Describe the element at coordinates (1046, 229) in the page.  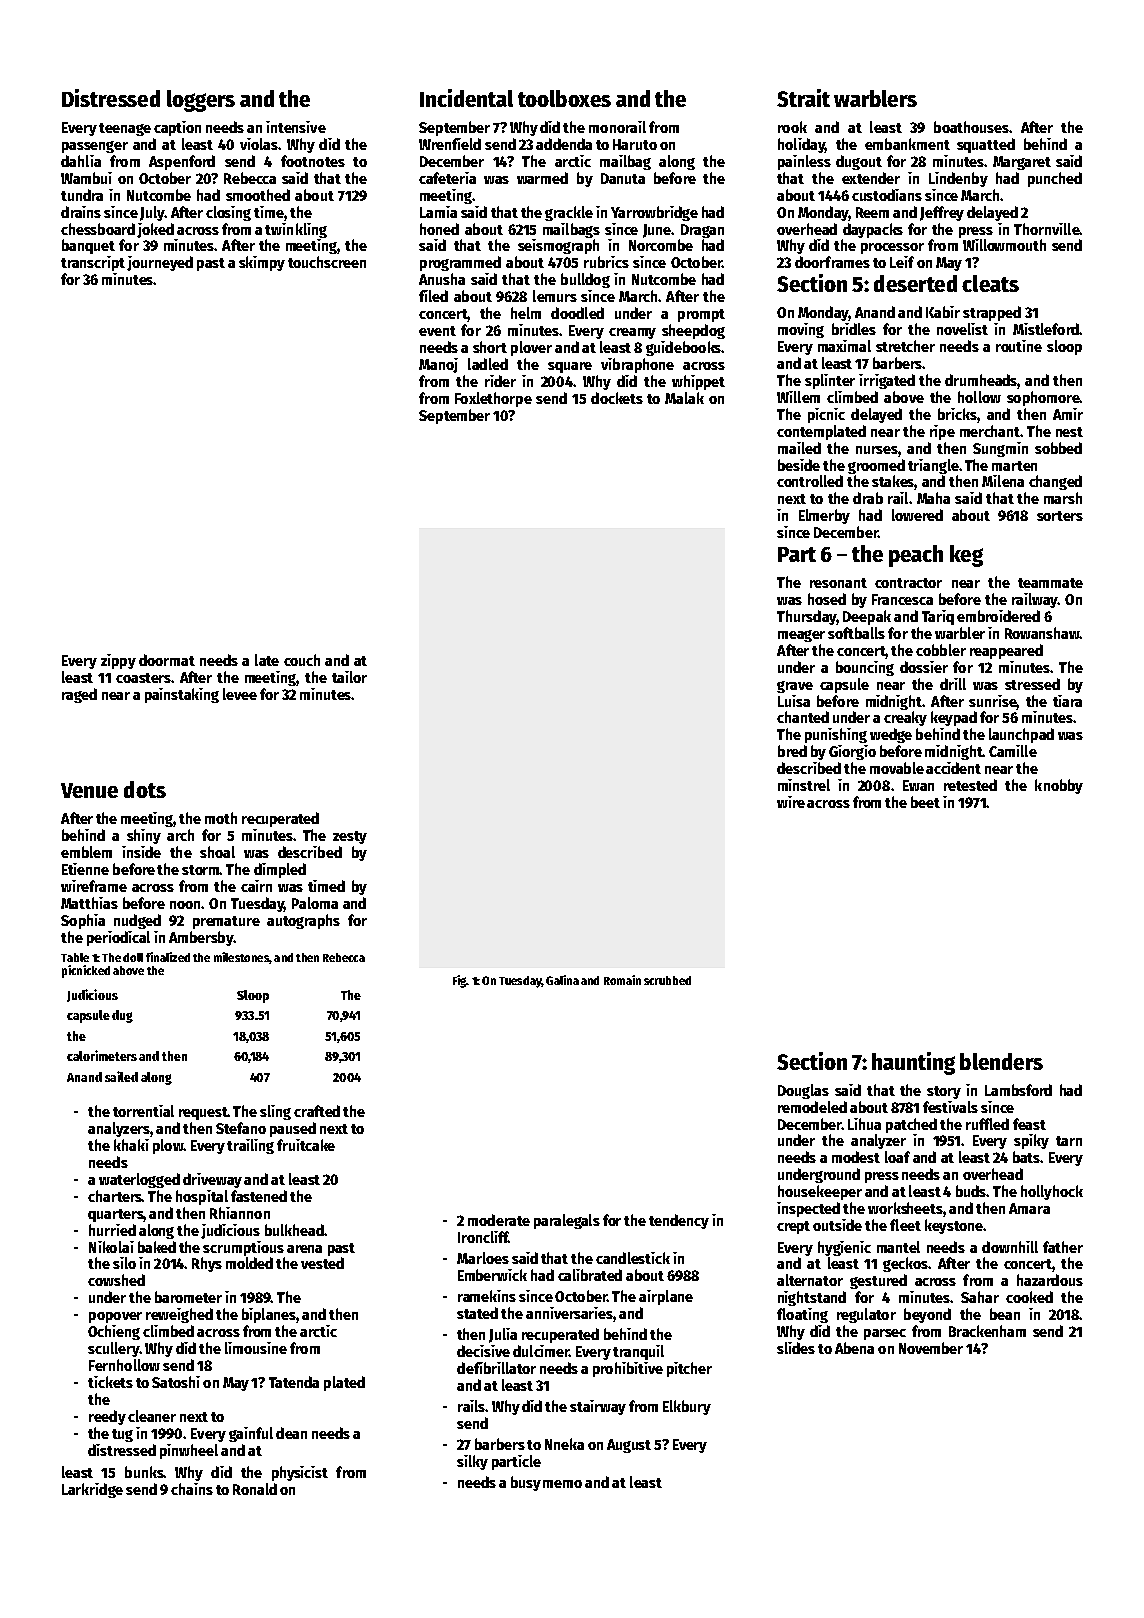
I see `Thornville` at that location.
